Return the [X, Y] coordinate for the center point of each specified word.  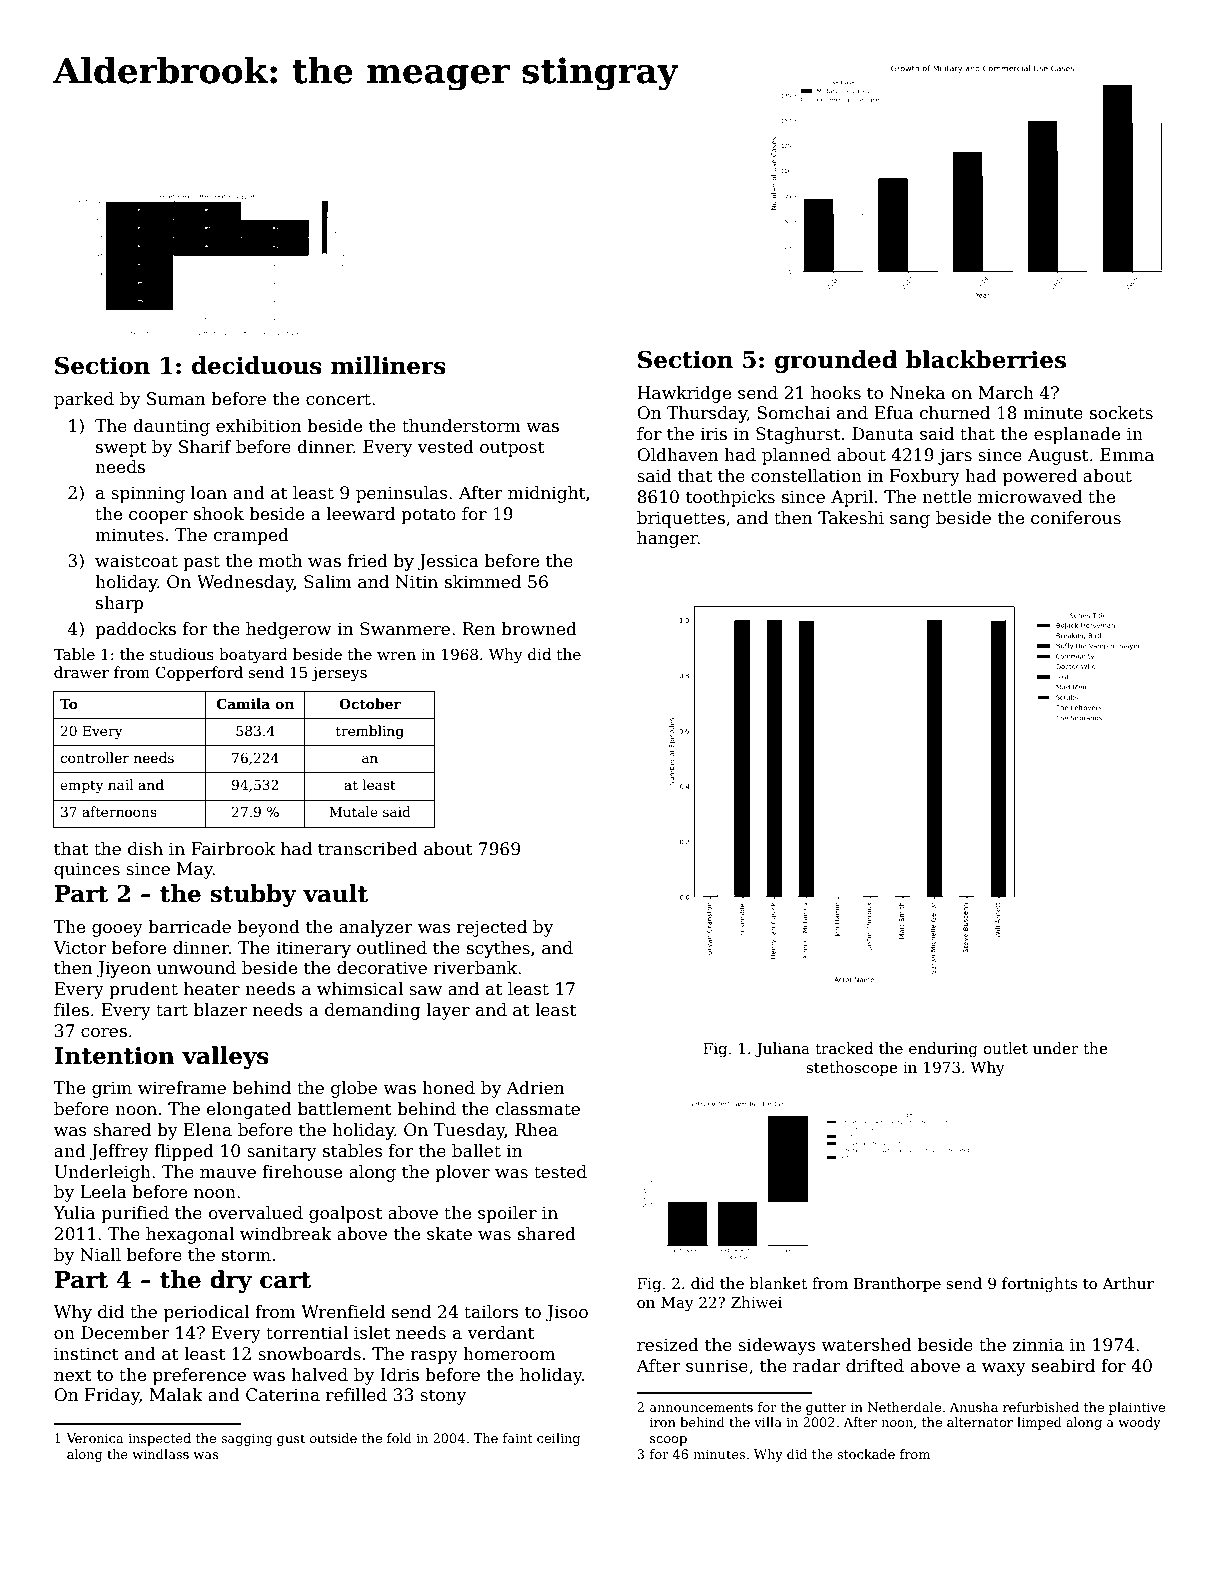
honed [448, 1088]
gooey [117, 930]
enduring [943, 1050]
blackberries [986, 359]
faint [518, 1438]
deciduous [257, 365]
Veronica [95, 1438]
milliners [388, 365]
